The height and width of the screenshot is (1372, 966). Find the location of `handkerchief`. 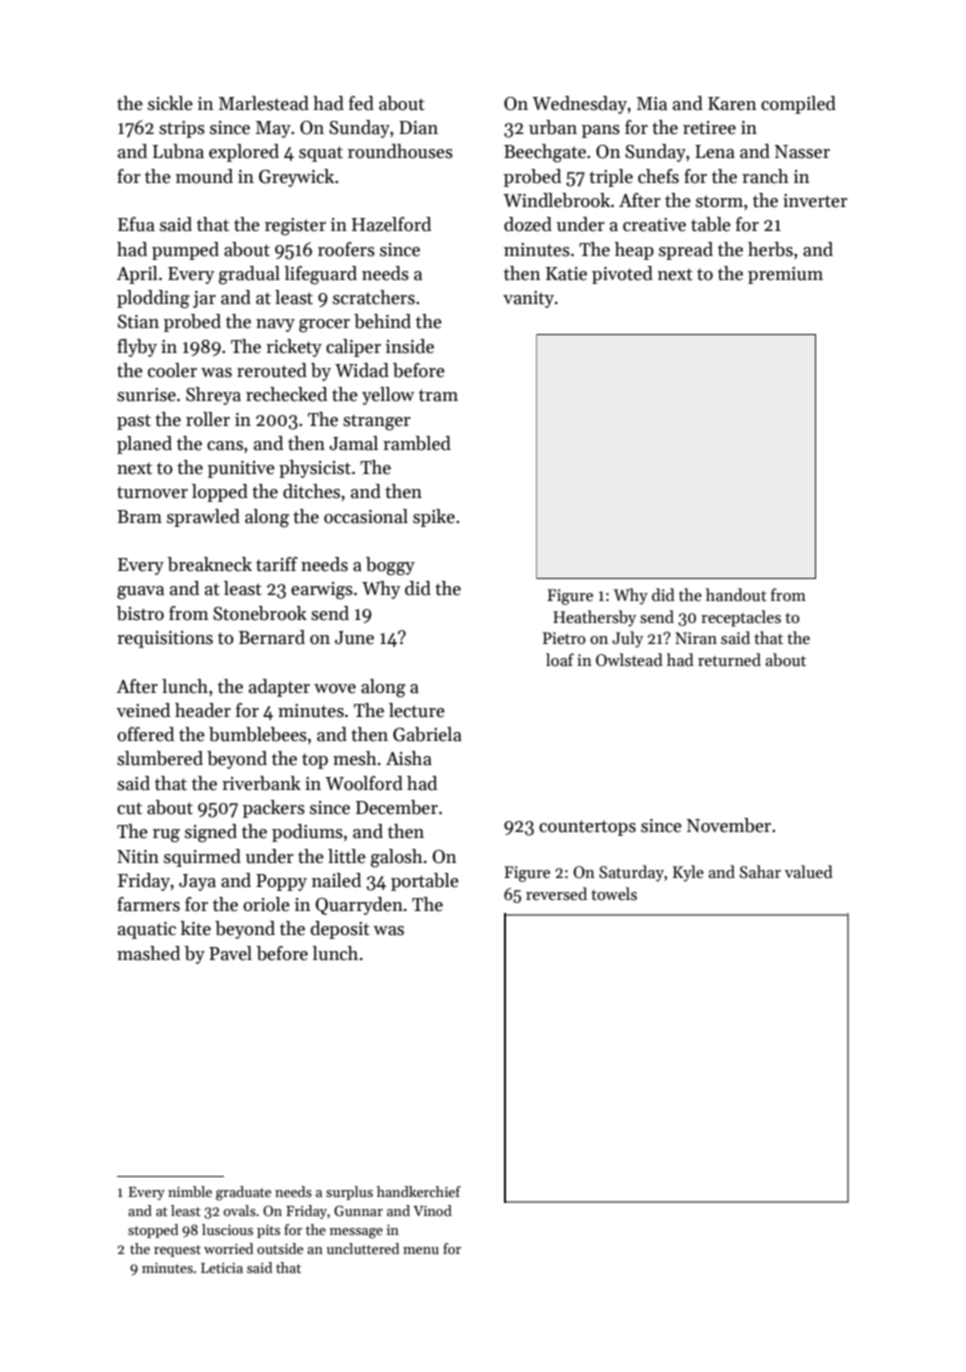

handkerchief is located at coordinates (419, 1191).
